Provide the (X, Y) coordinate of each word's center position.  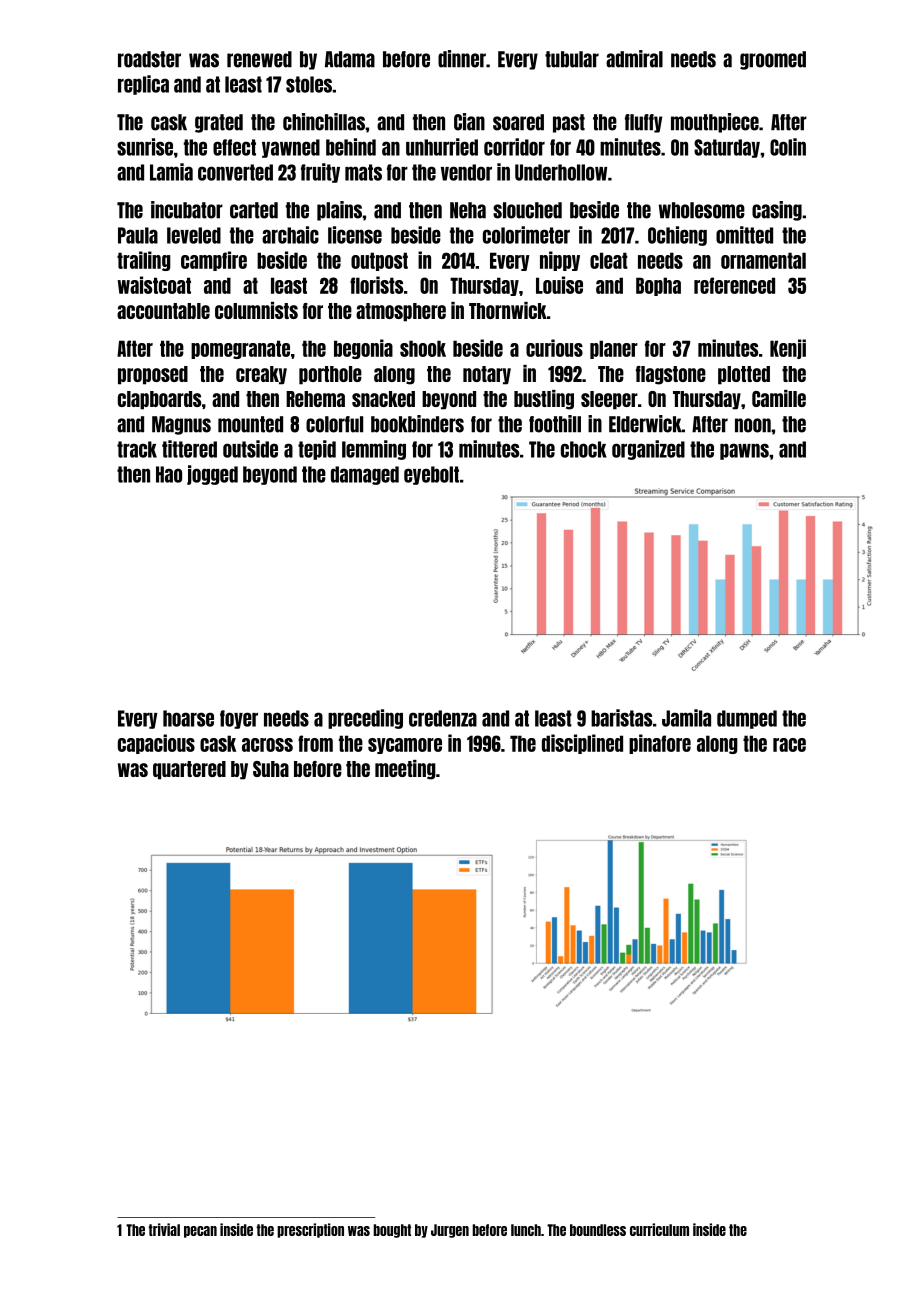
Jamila (686, 718)
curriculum (659, 1229)
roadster (149, 59)
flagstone (671, 375)
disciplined (582, 744)
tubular (572, 59)
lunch (526, 1230)
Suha (271, 769)
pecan (200, 1232)
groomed (773, 60)
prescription (310, 1230)
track (137, 449)
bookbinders (417, 424)
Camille (779, 398)
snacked (383, 399)
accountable (163, 311)
